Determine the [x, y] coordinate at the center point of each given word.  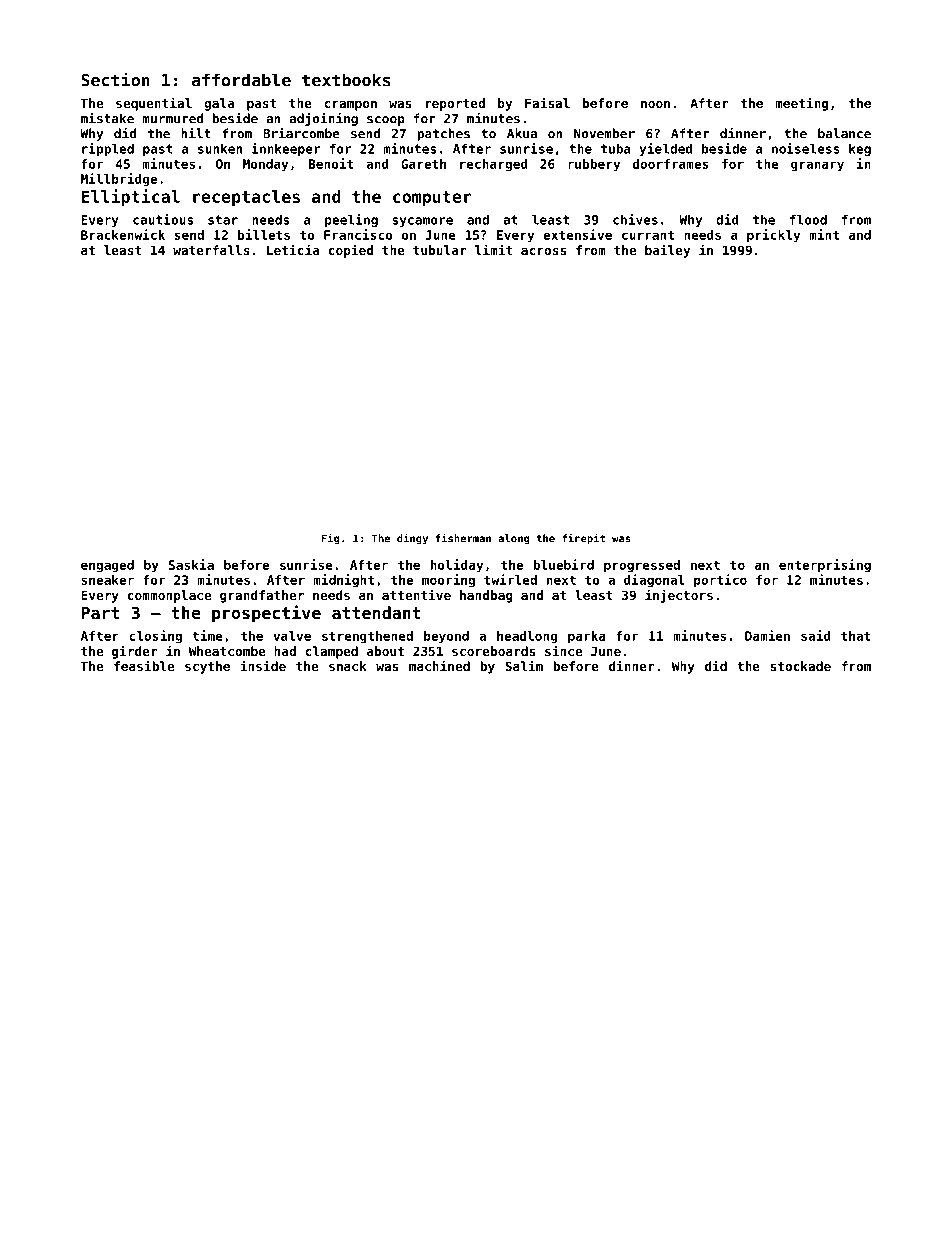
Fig [330, 539]
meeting [801, 104]
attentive [416, 594]
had [285, 651]
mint [824, 234]
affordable [241, 80]
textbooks [346, 80]
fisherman [463, 538]
